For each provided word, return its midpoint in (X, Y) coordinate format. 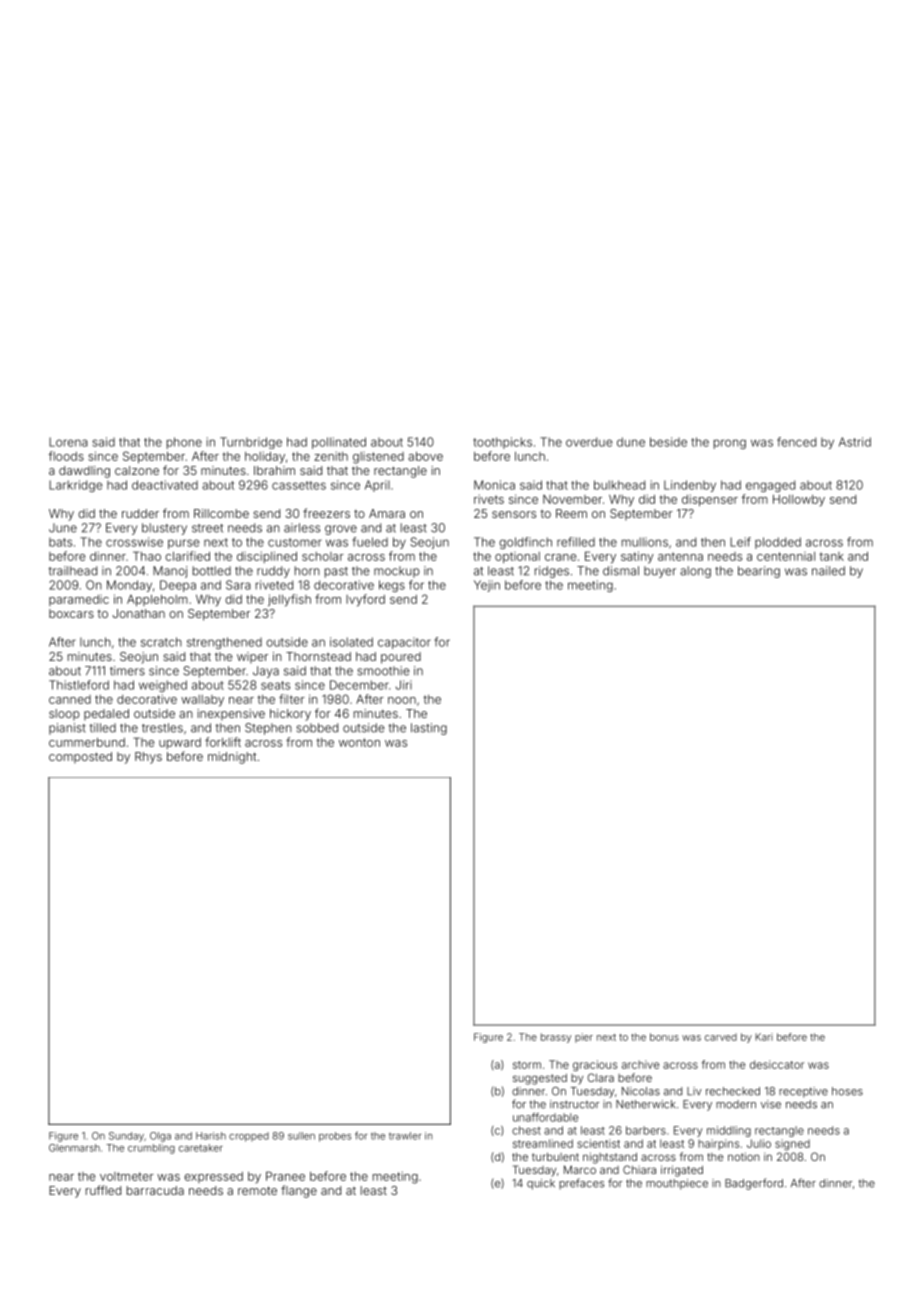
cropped (249, 1137)
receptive (803, 1092)
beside (668, 442)
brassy (556, 1038)
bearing (759, 572)
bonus (664, 1037)
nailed (828, 571)
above (425, 456)
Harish (211, 1136)
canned (70, 699)
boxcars (71, 613)
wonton (359, 742)
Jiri (404, 685)
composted (80, 758)
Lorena (68, 442)
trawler (405, 1136)
